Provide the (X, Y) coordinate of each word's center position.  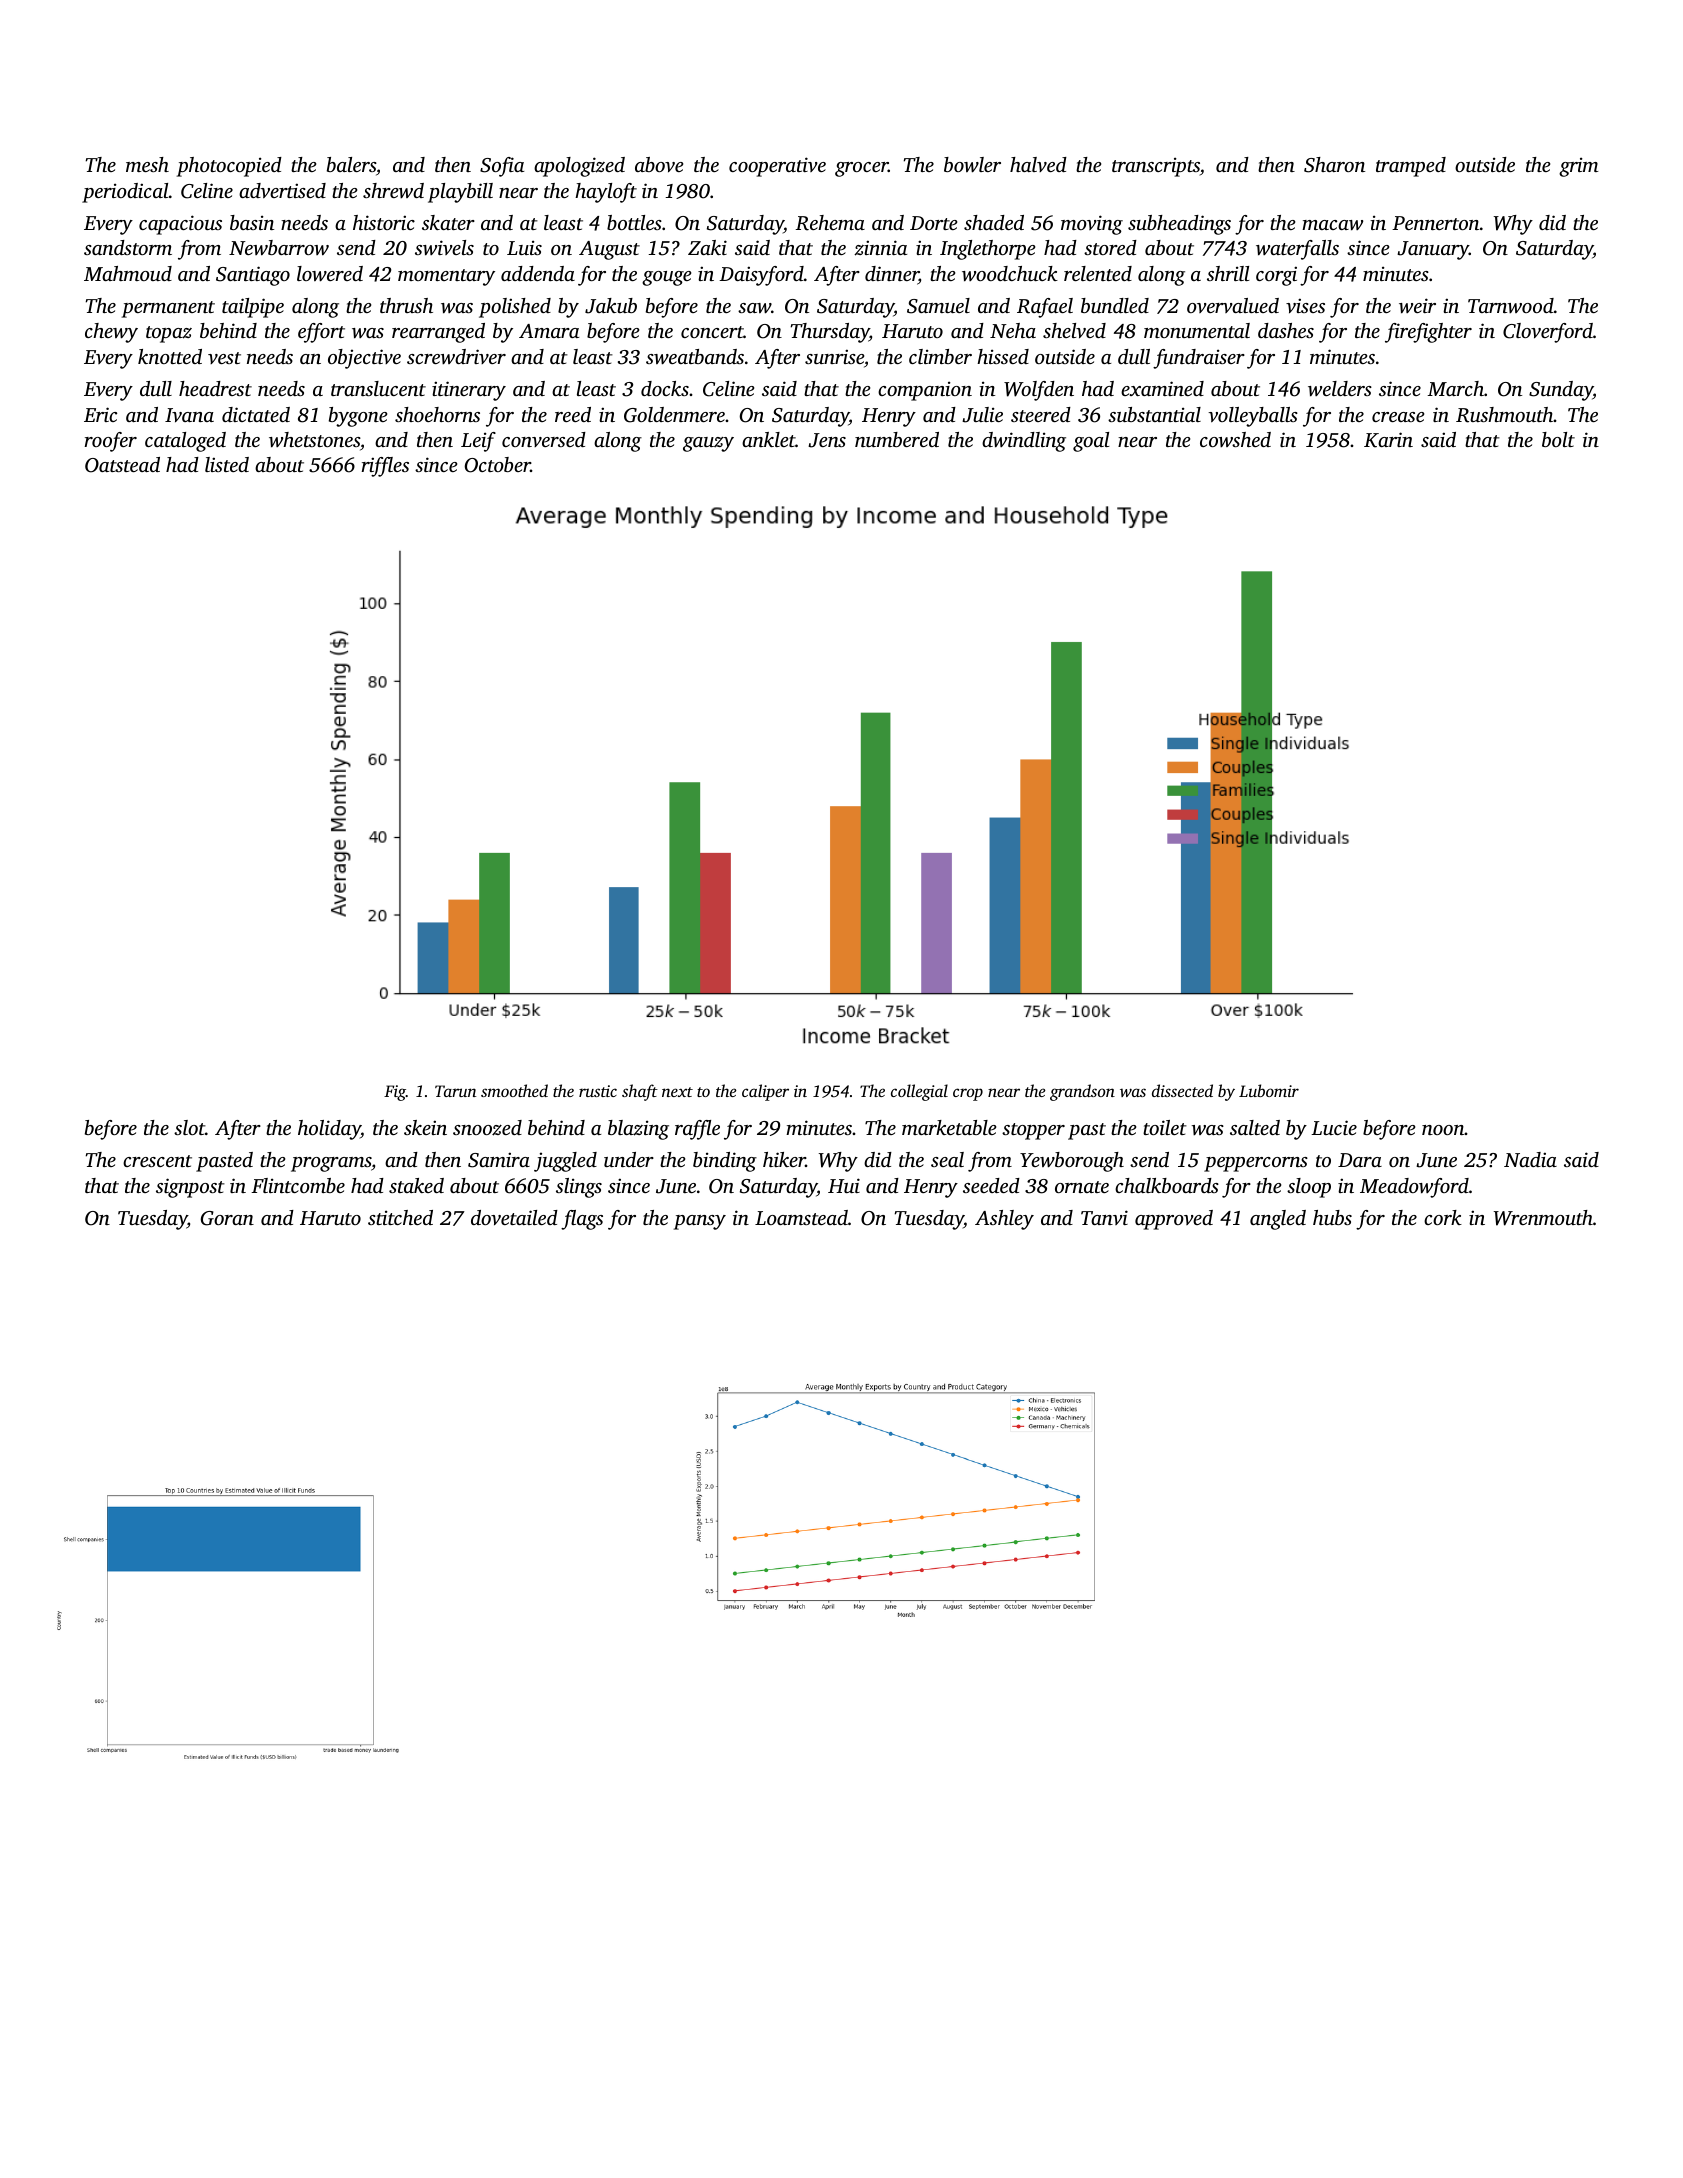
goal (1091, 442)
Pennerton (1435, 223)
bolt (1558, 439)
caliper (765, 1092)
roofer (111, 442)
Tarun (455, 1091)
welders (1340, 389)
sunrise (834, 356)
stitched (400, 1217)
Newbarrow (279, 248)
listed (227, 464)
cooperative (777, 167)
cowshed (1235, 439)
